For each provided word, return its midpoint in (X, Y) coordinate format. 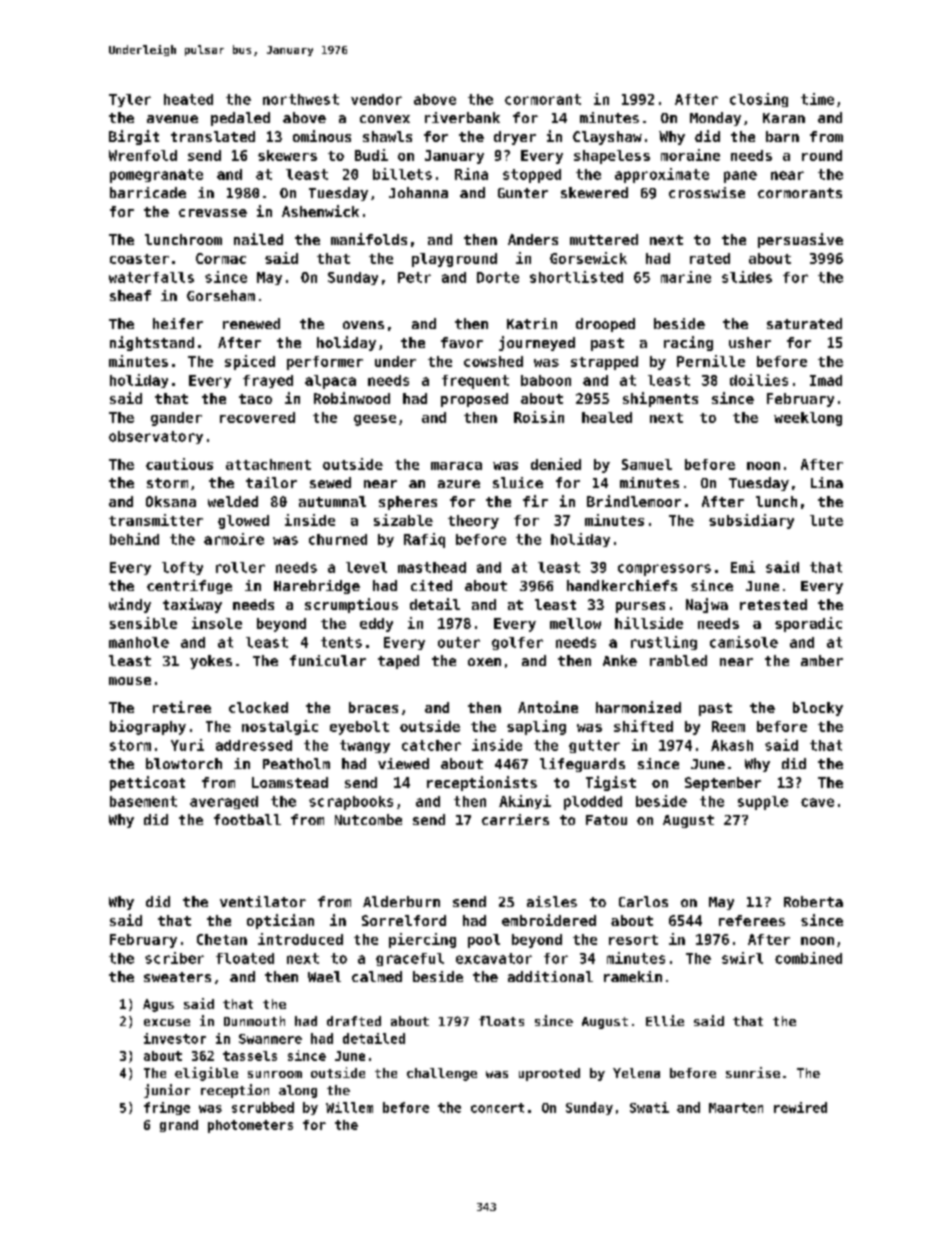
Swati (649, 1107)
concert (497, 1108)
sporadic (808, 624)
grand (179, 1126)
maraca (456, 466)
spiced (250, 362)
